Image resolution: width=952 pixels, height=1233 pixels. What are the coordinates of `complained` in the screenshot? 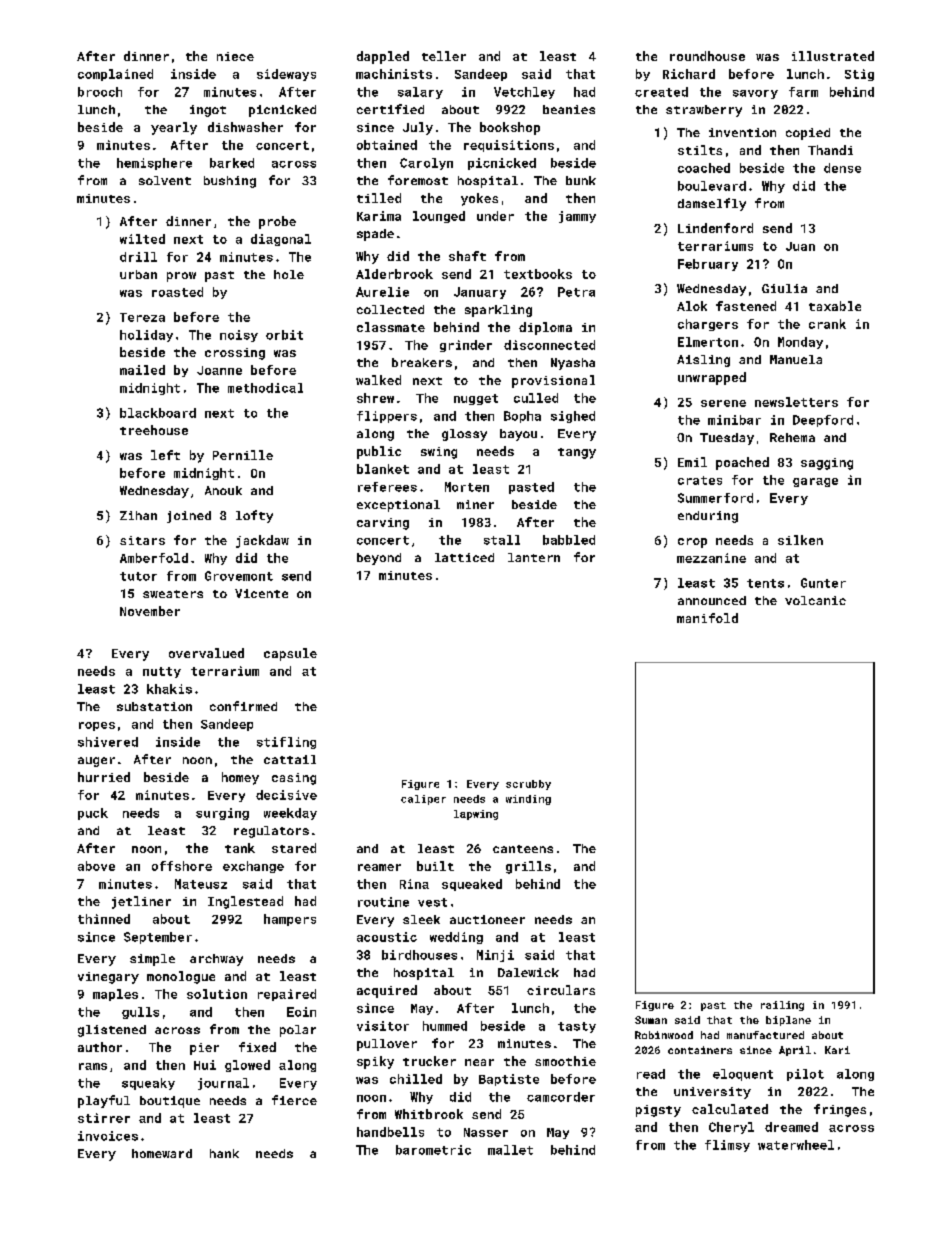 It's located at (115, 75).
